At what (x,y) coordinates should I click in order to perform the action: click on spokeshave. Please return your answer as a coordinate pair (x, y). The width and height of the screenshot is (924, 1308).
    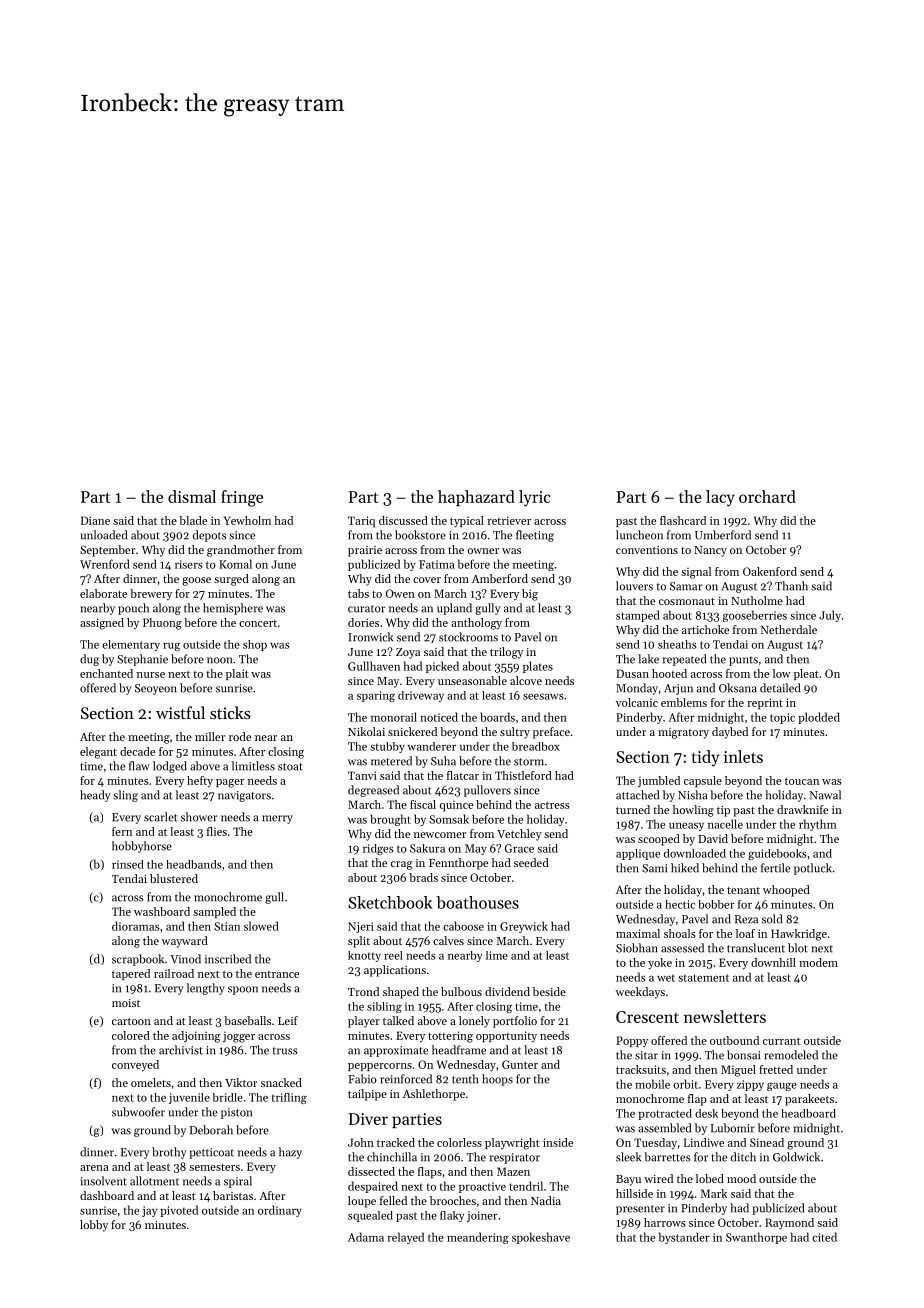
    Looking at the image, I should click on (541, 1238).
